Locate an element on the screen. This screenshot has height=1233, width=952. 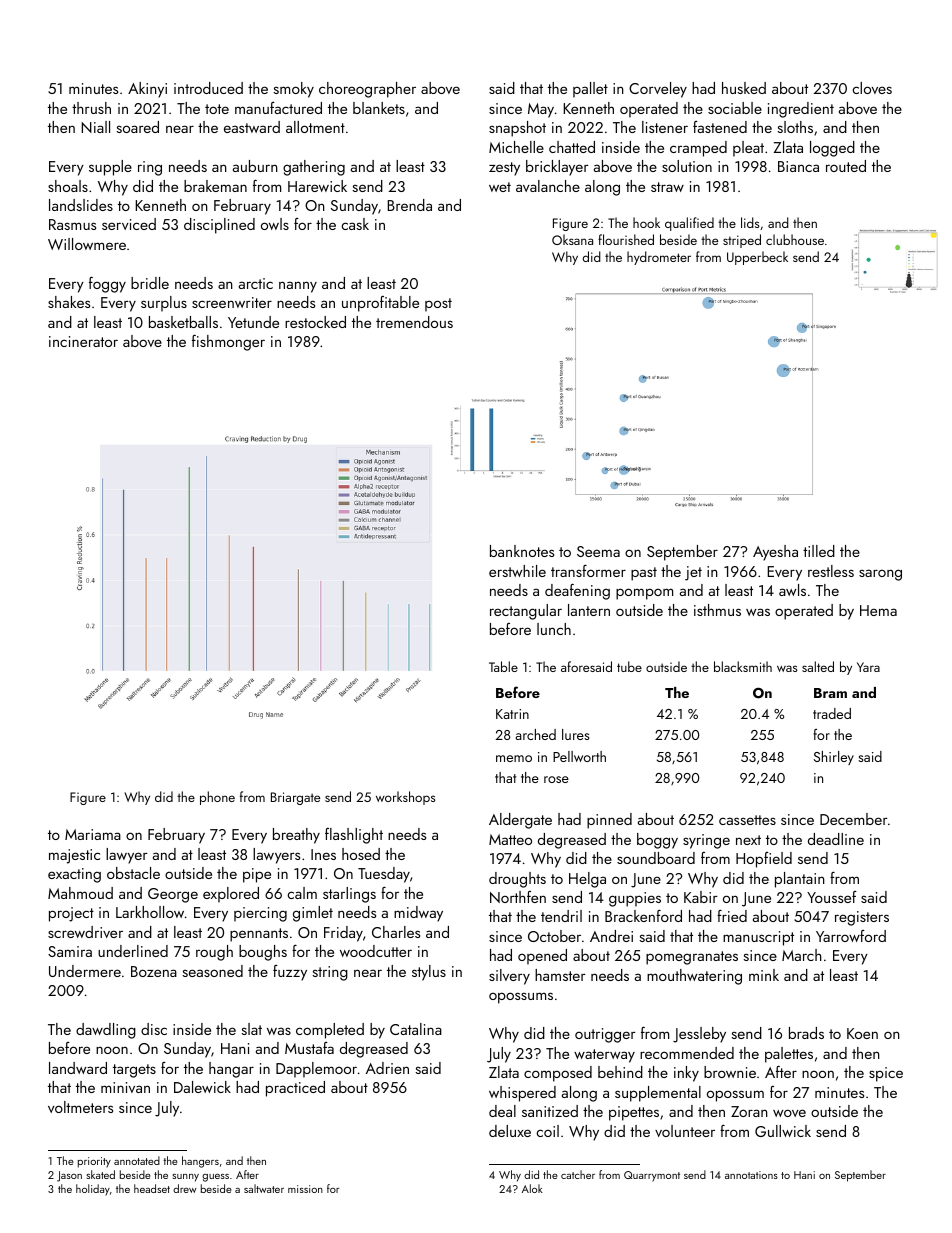
Akinyi is located at coordinates (147, 90).
